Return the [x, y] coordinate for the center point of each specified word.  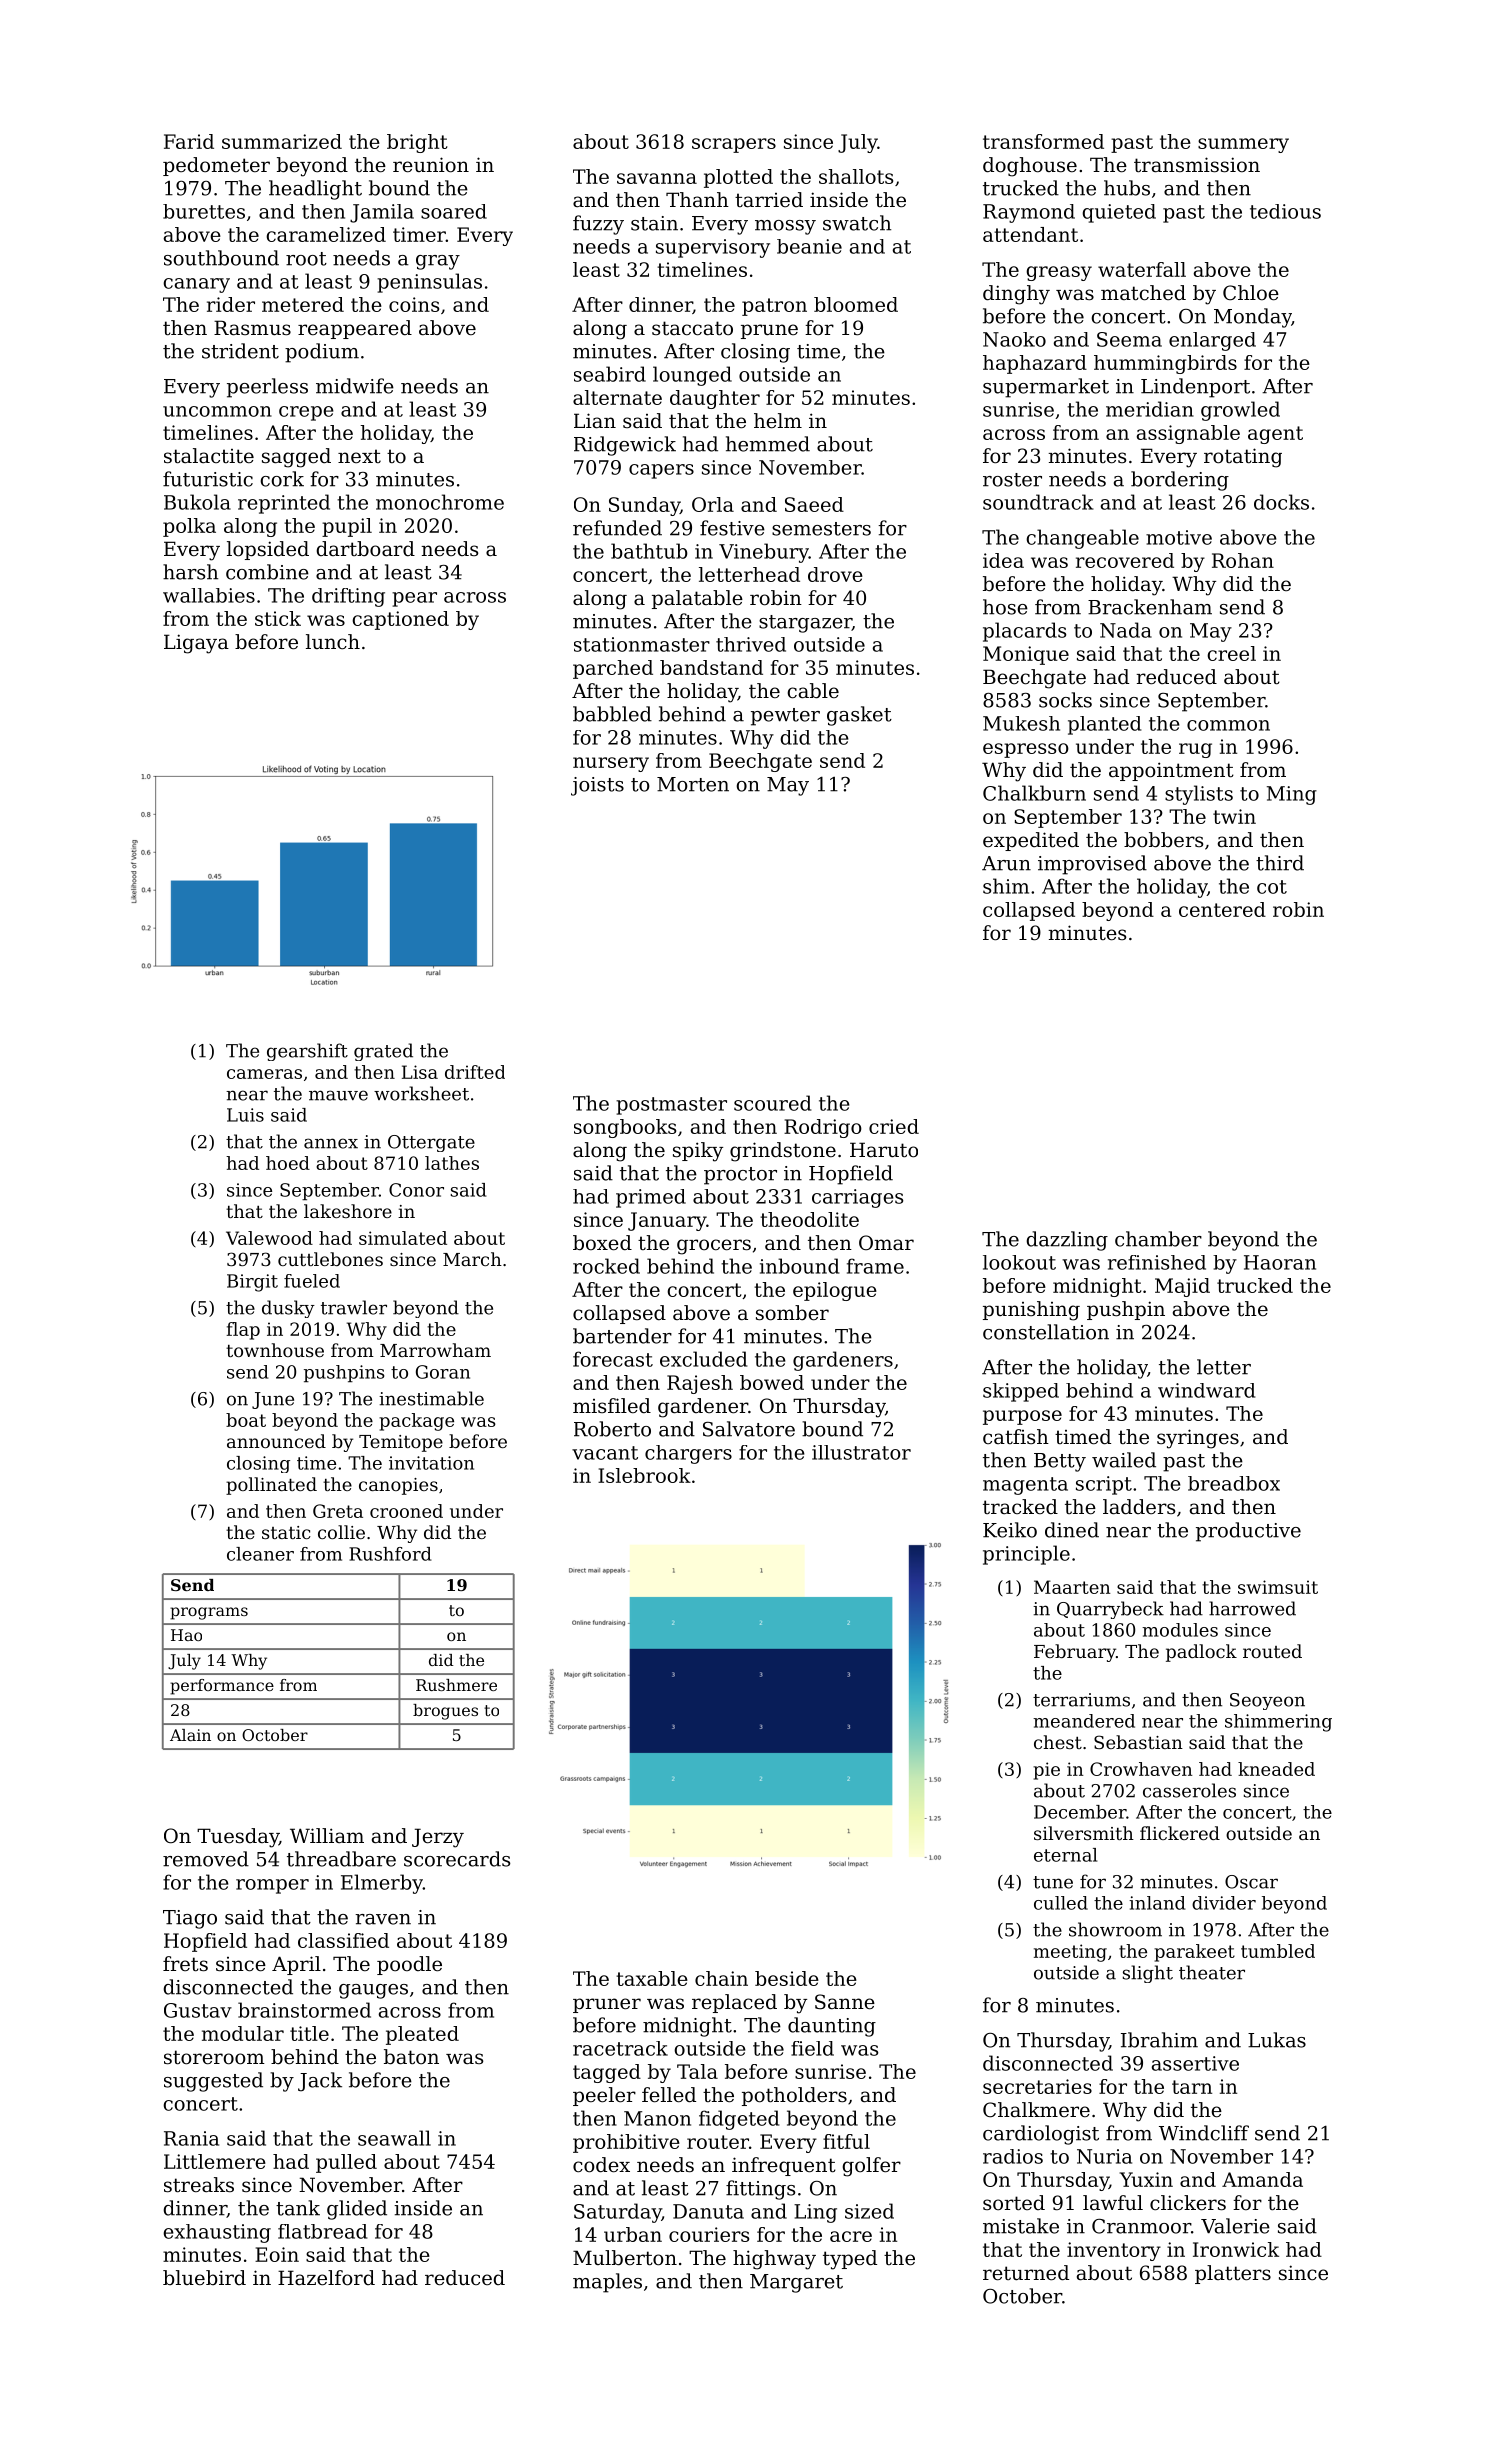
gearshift [307, 1052]
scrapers [734, 145]
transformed [1043, 141]
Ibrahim [1159, 2040]
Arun [1006, 863]
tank [298, 2208]
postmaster [671, 1106]
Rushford [390, 1554]
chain [721, 1978]
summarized [282, 141]
